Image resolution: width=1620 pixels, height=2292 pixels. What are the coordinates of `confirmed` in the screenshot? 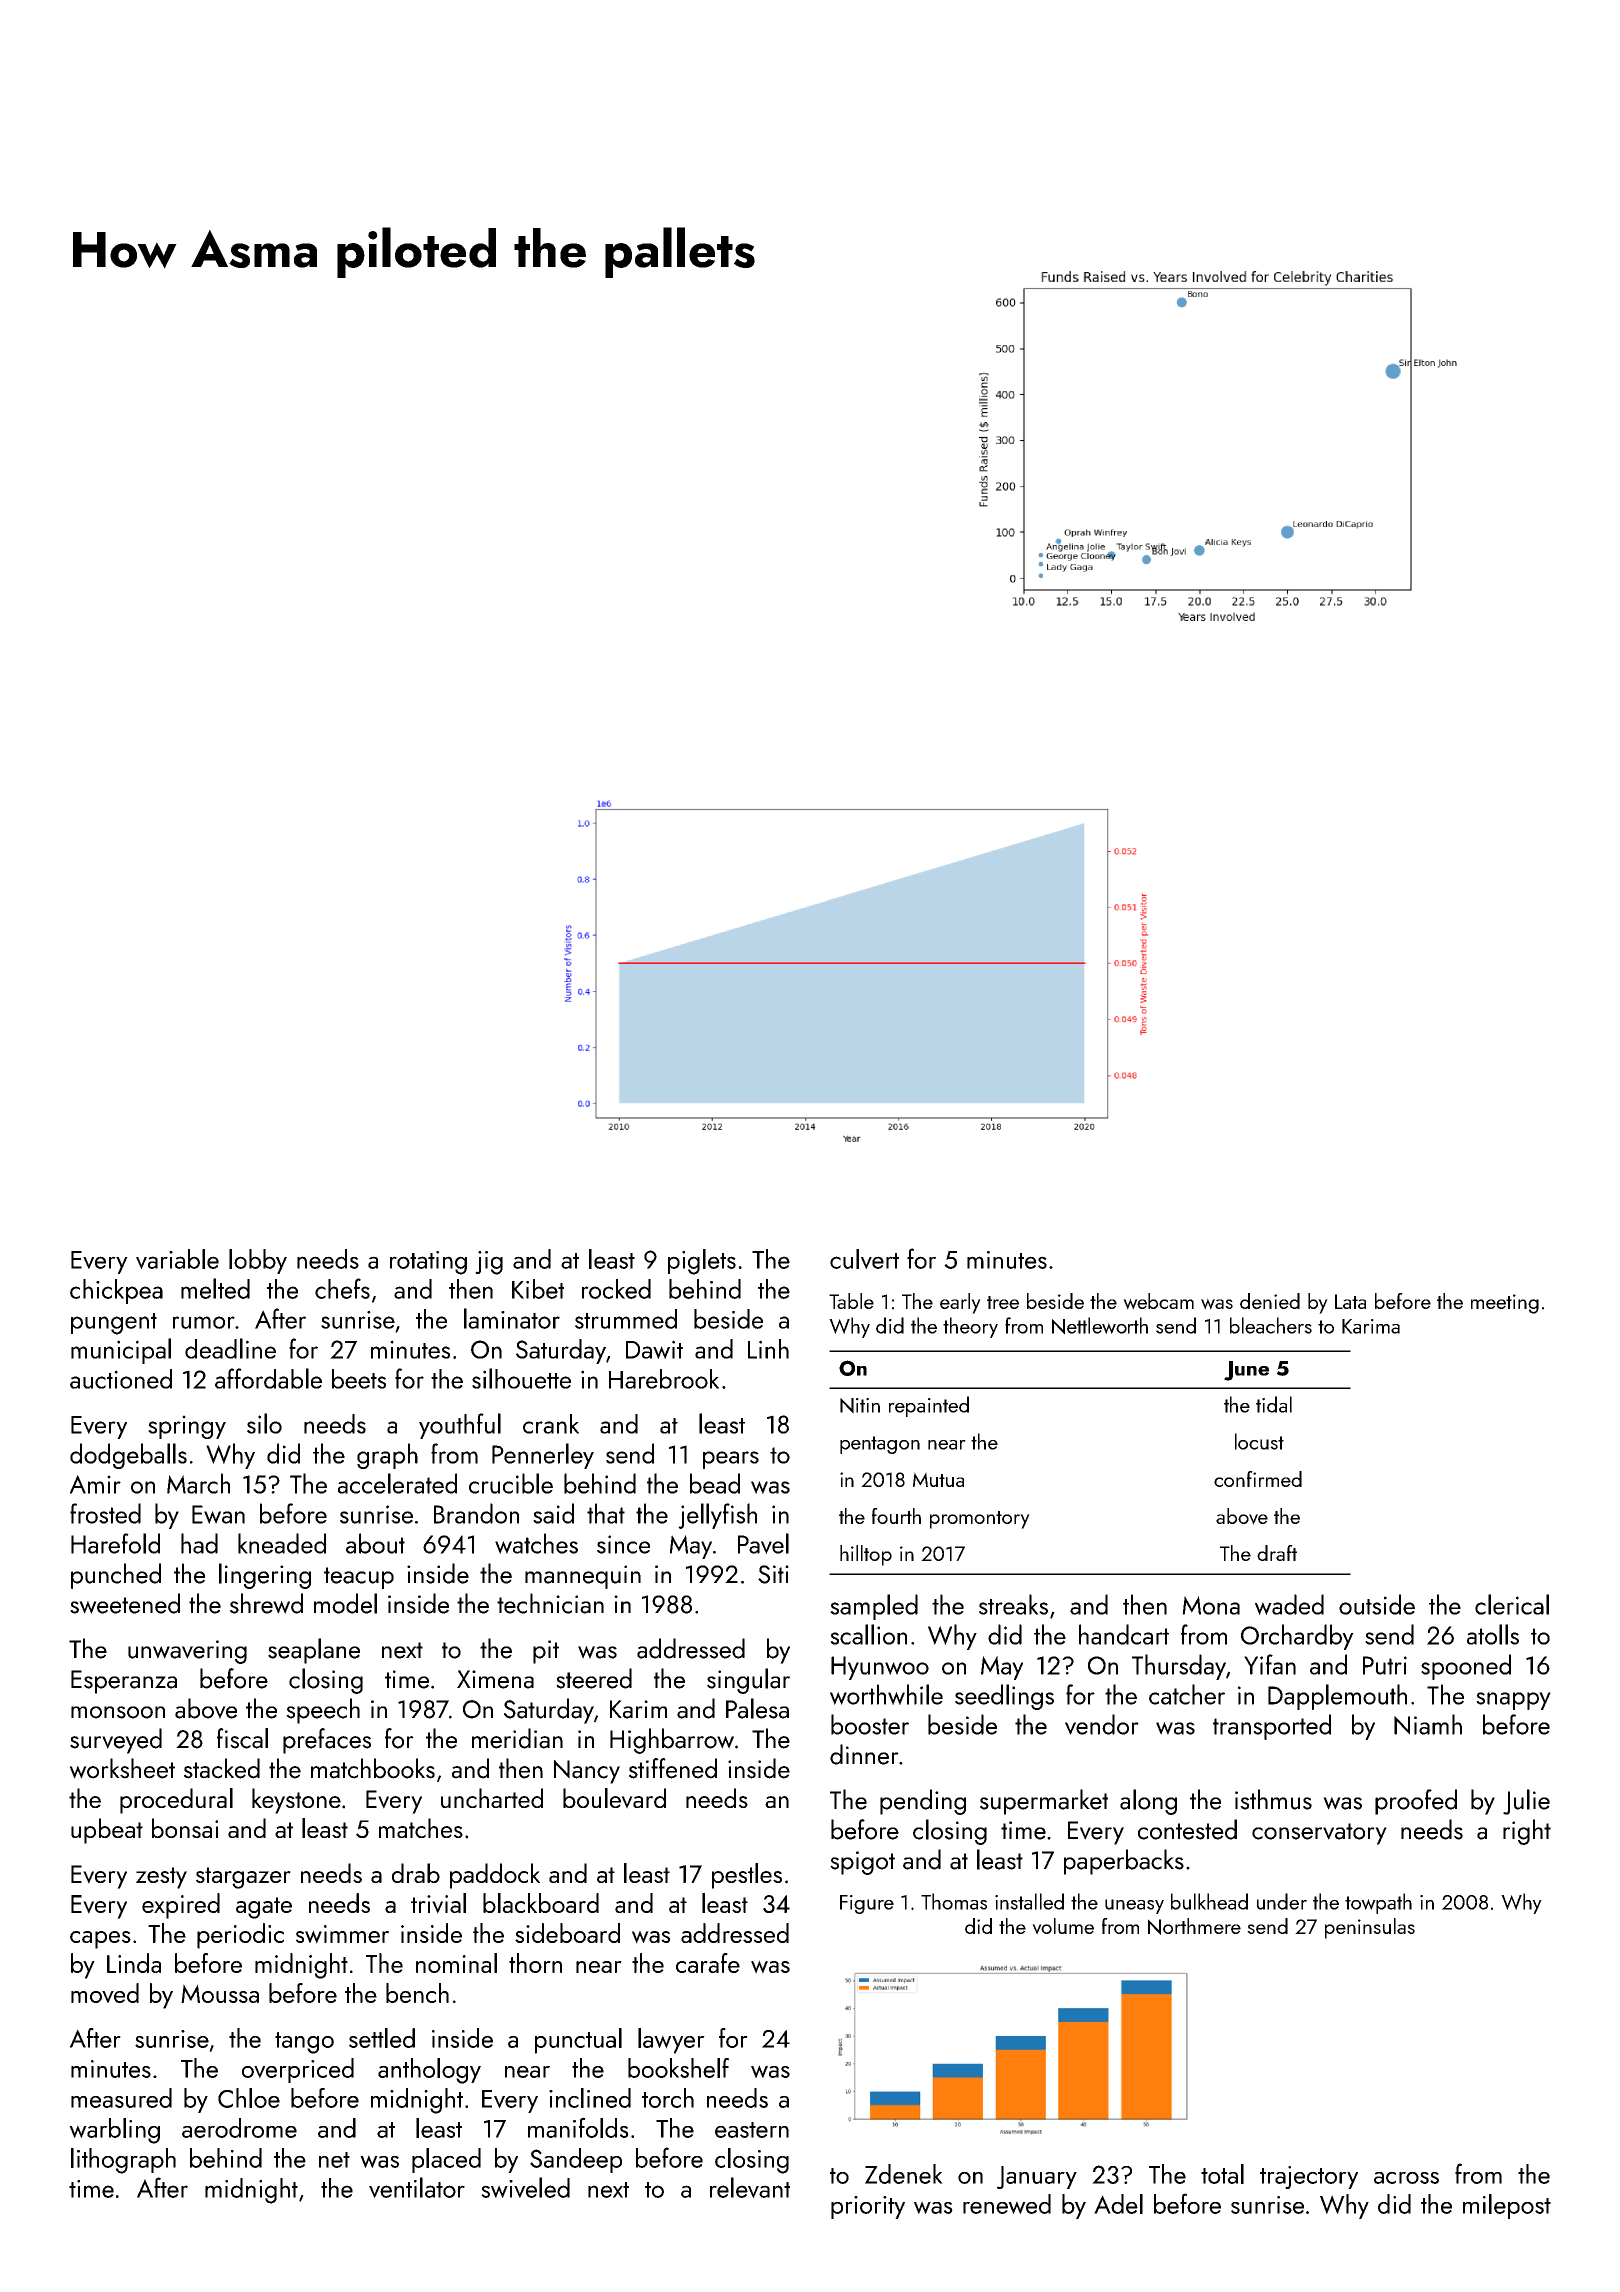 It's located at (1258, 1479).
